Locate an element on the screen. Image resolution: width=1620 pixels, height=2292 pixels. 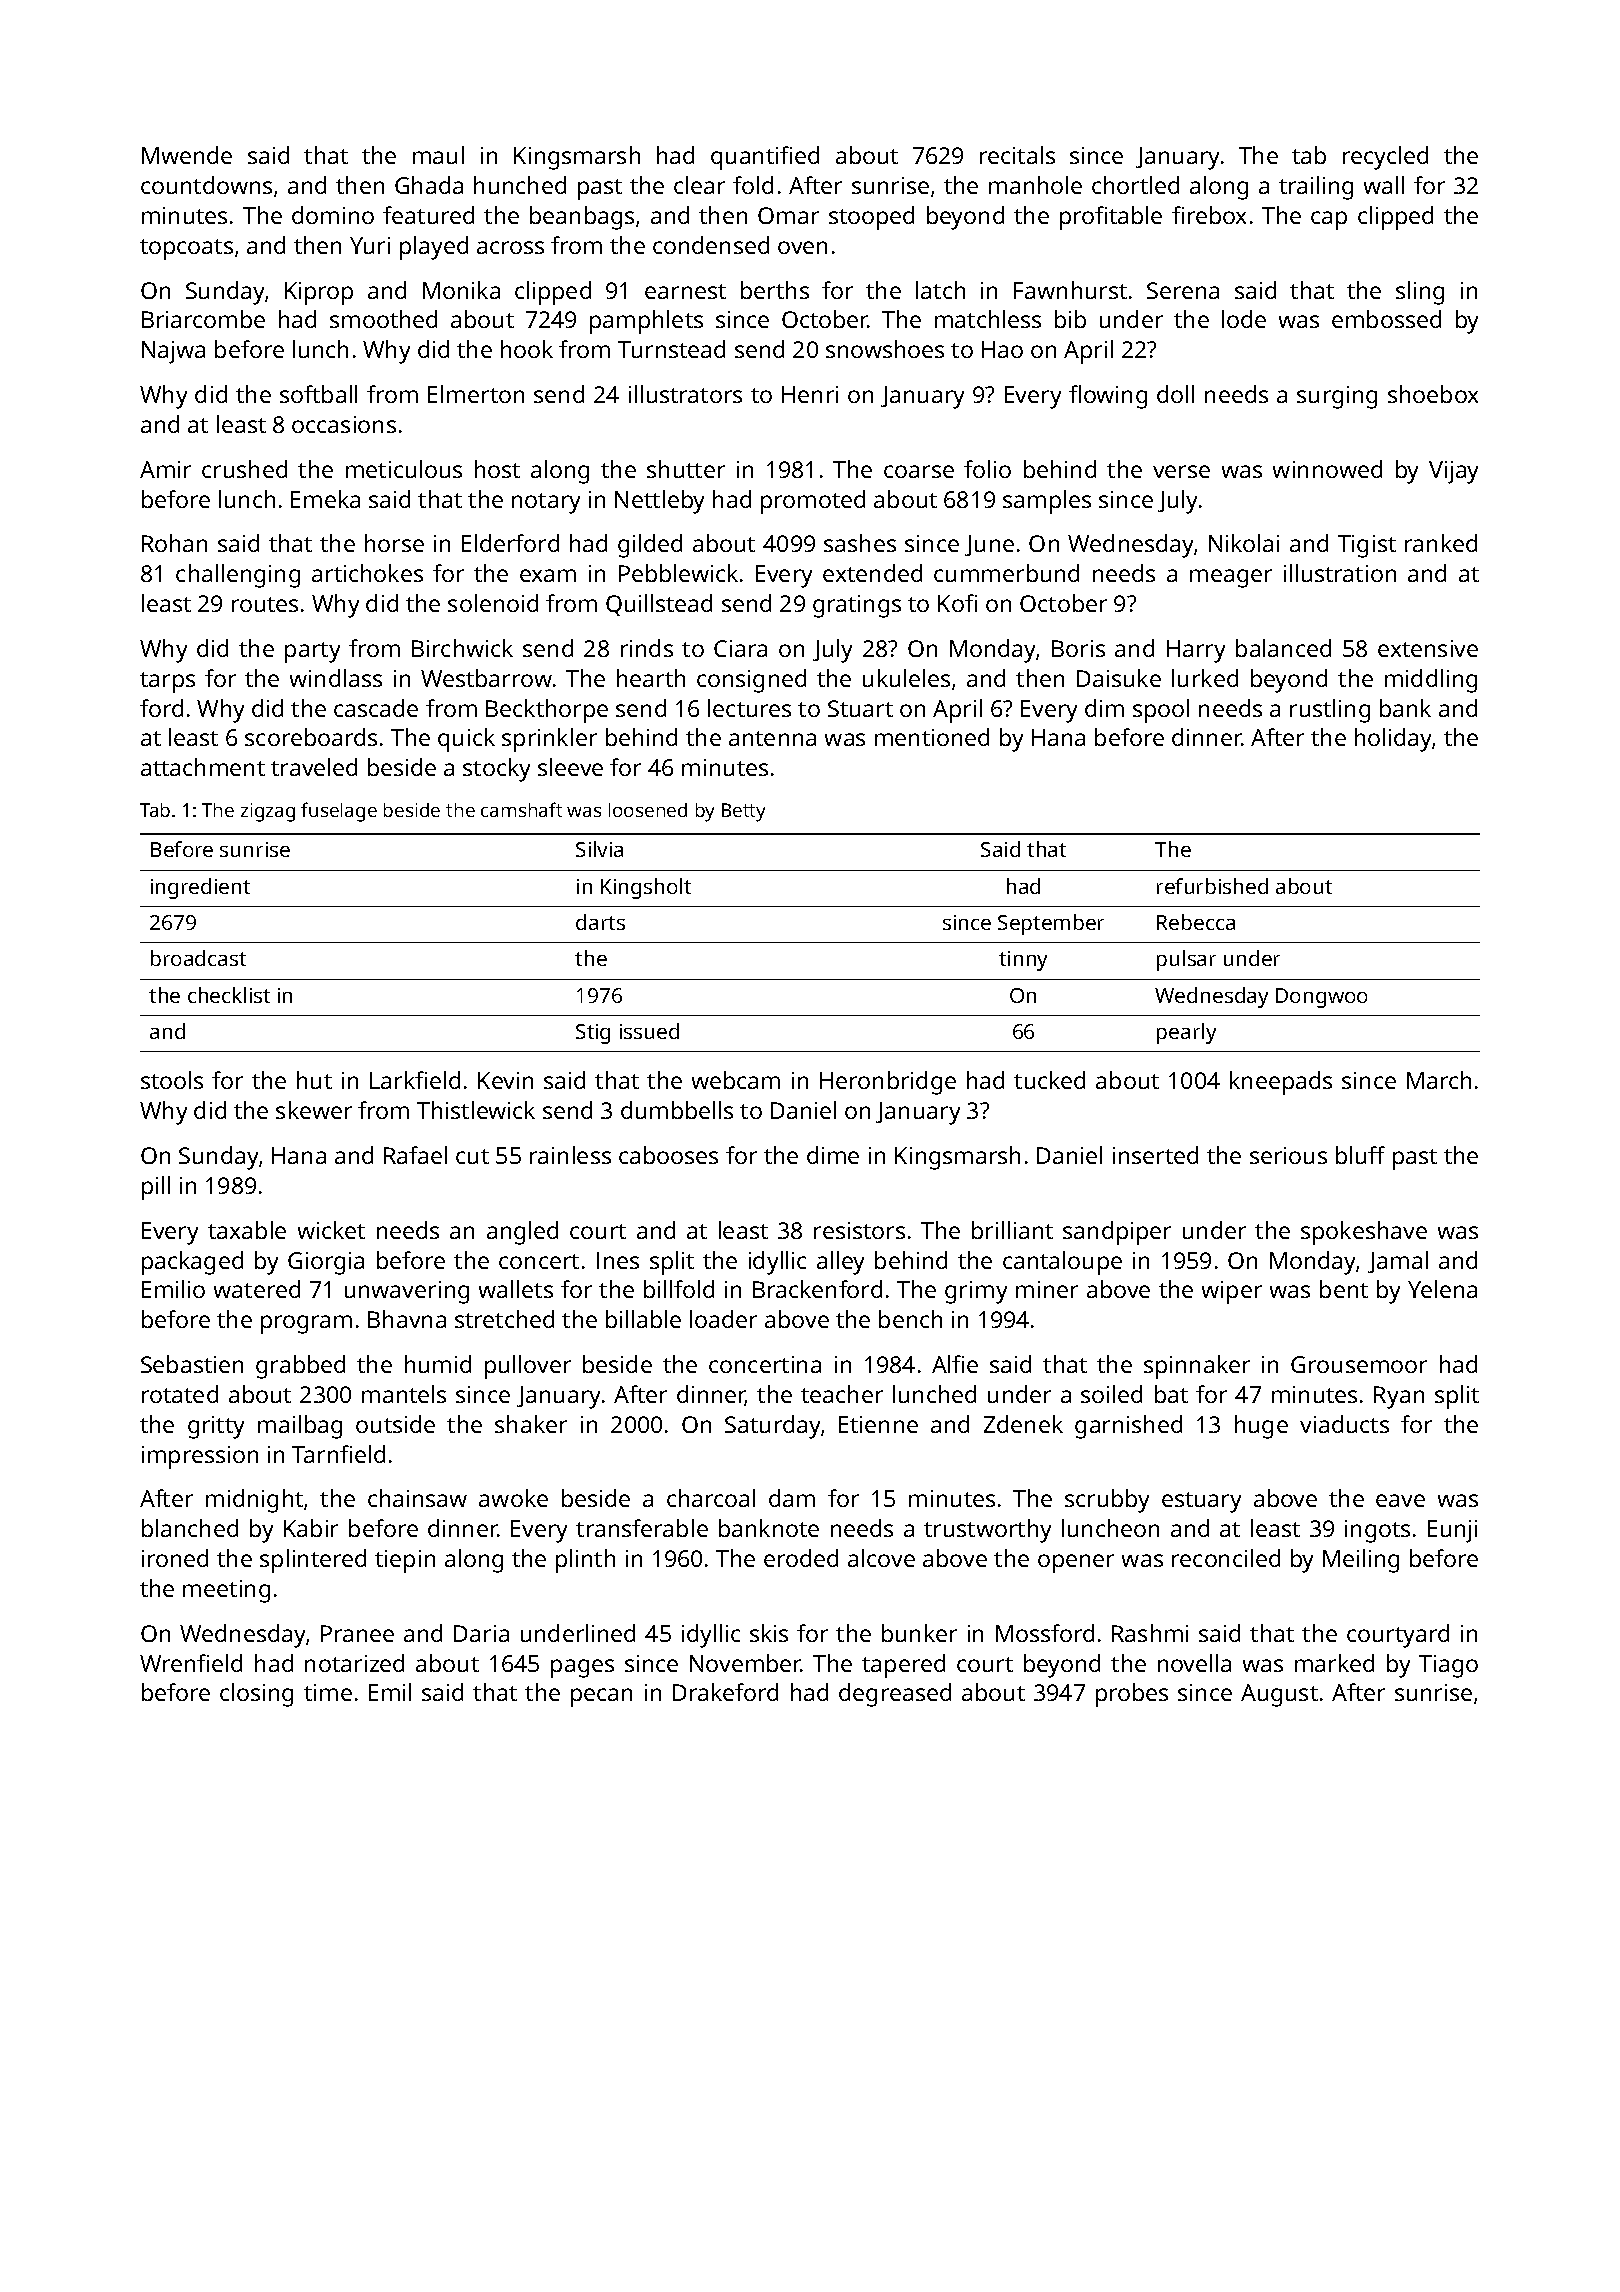
rotated is located at coordinates (180, 1394).
